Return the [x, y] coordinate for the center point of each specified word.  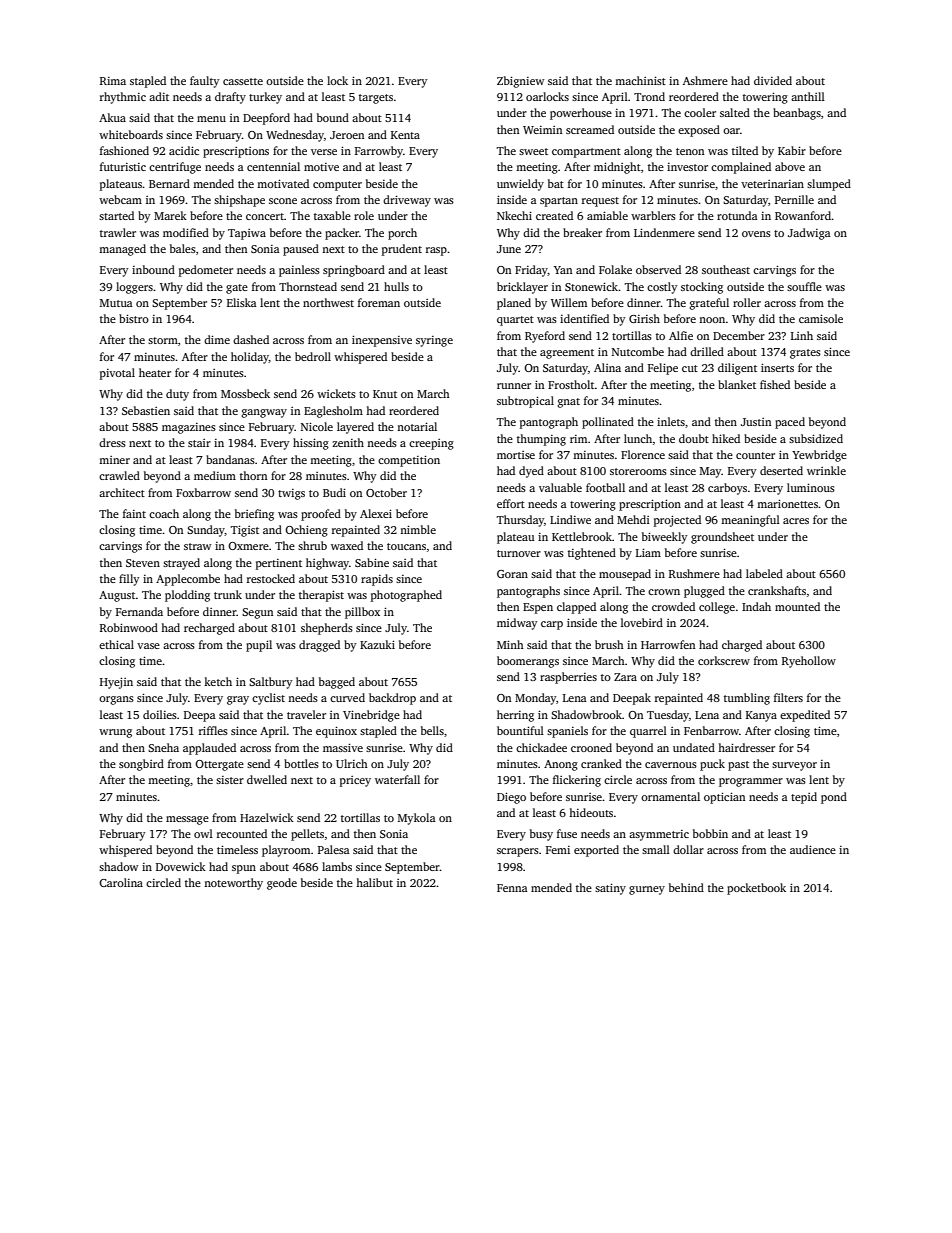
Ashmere [705, 80]
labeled [764, 573]
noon [712, 320]
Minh [510, 644]
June [509, 249]
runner [514, 386]
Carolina [121, 882]
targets [376, 99]
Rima [113, 81]
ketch [218, 681]
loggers [134, 288]
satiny [610, 889]
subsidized [816, 438]
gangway [264, 413]
